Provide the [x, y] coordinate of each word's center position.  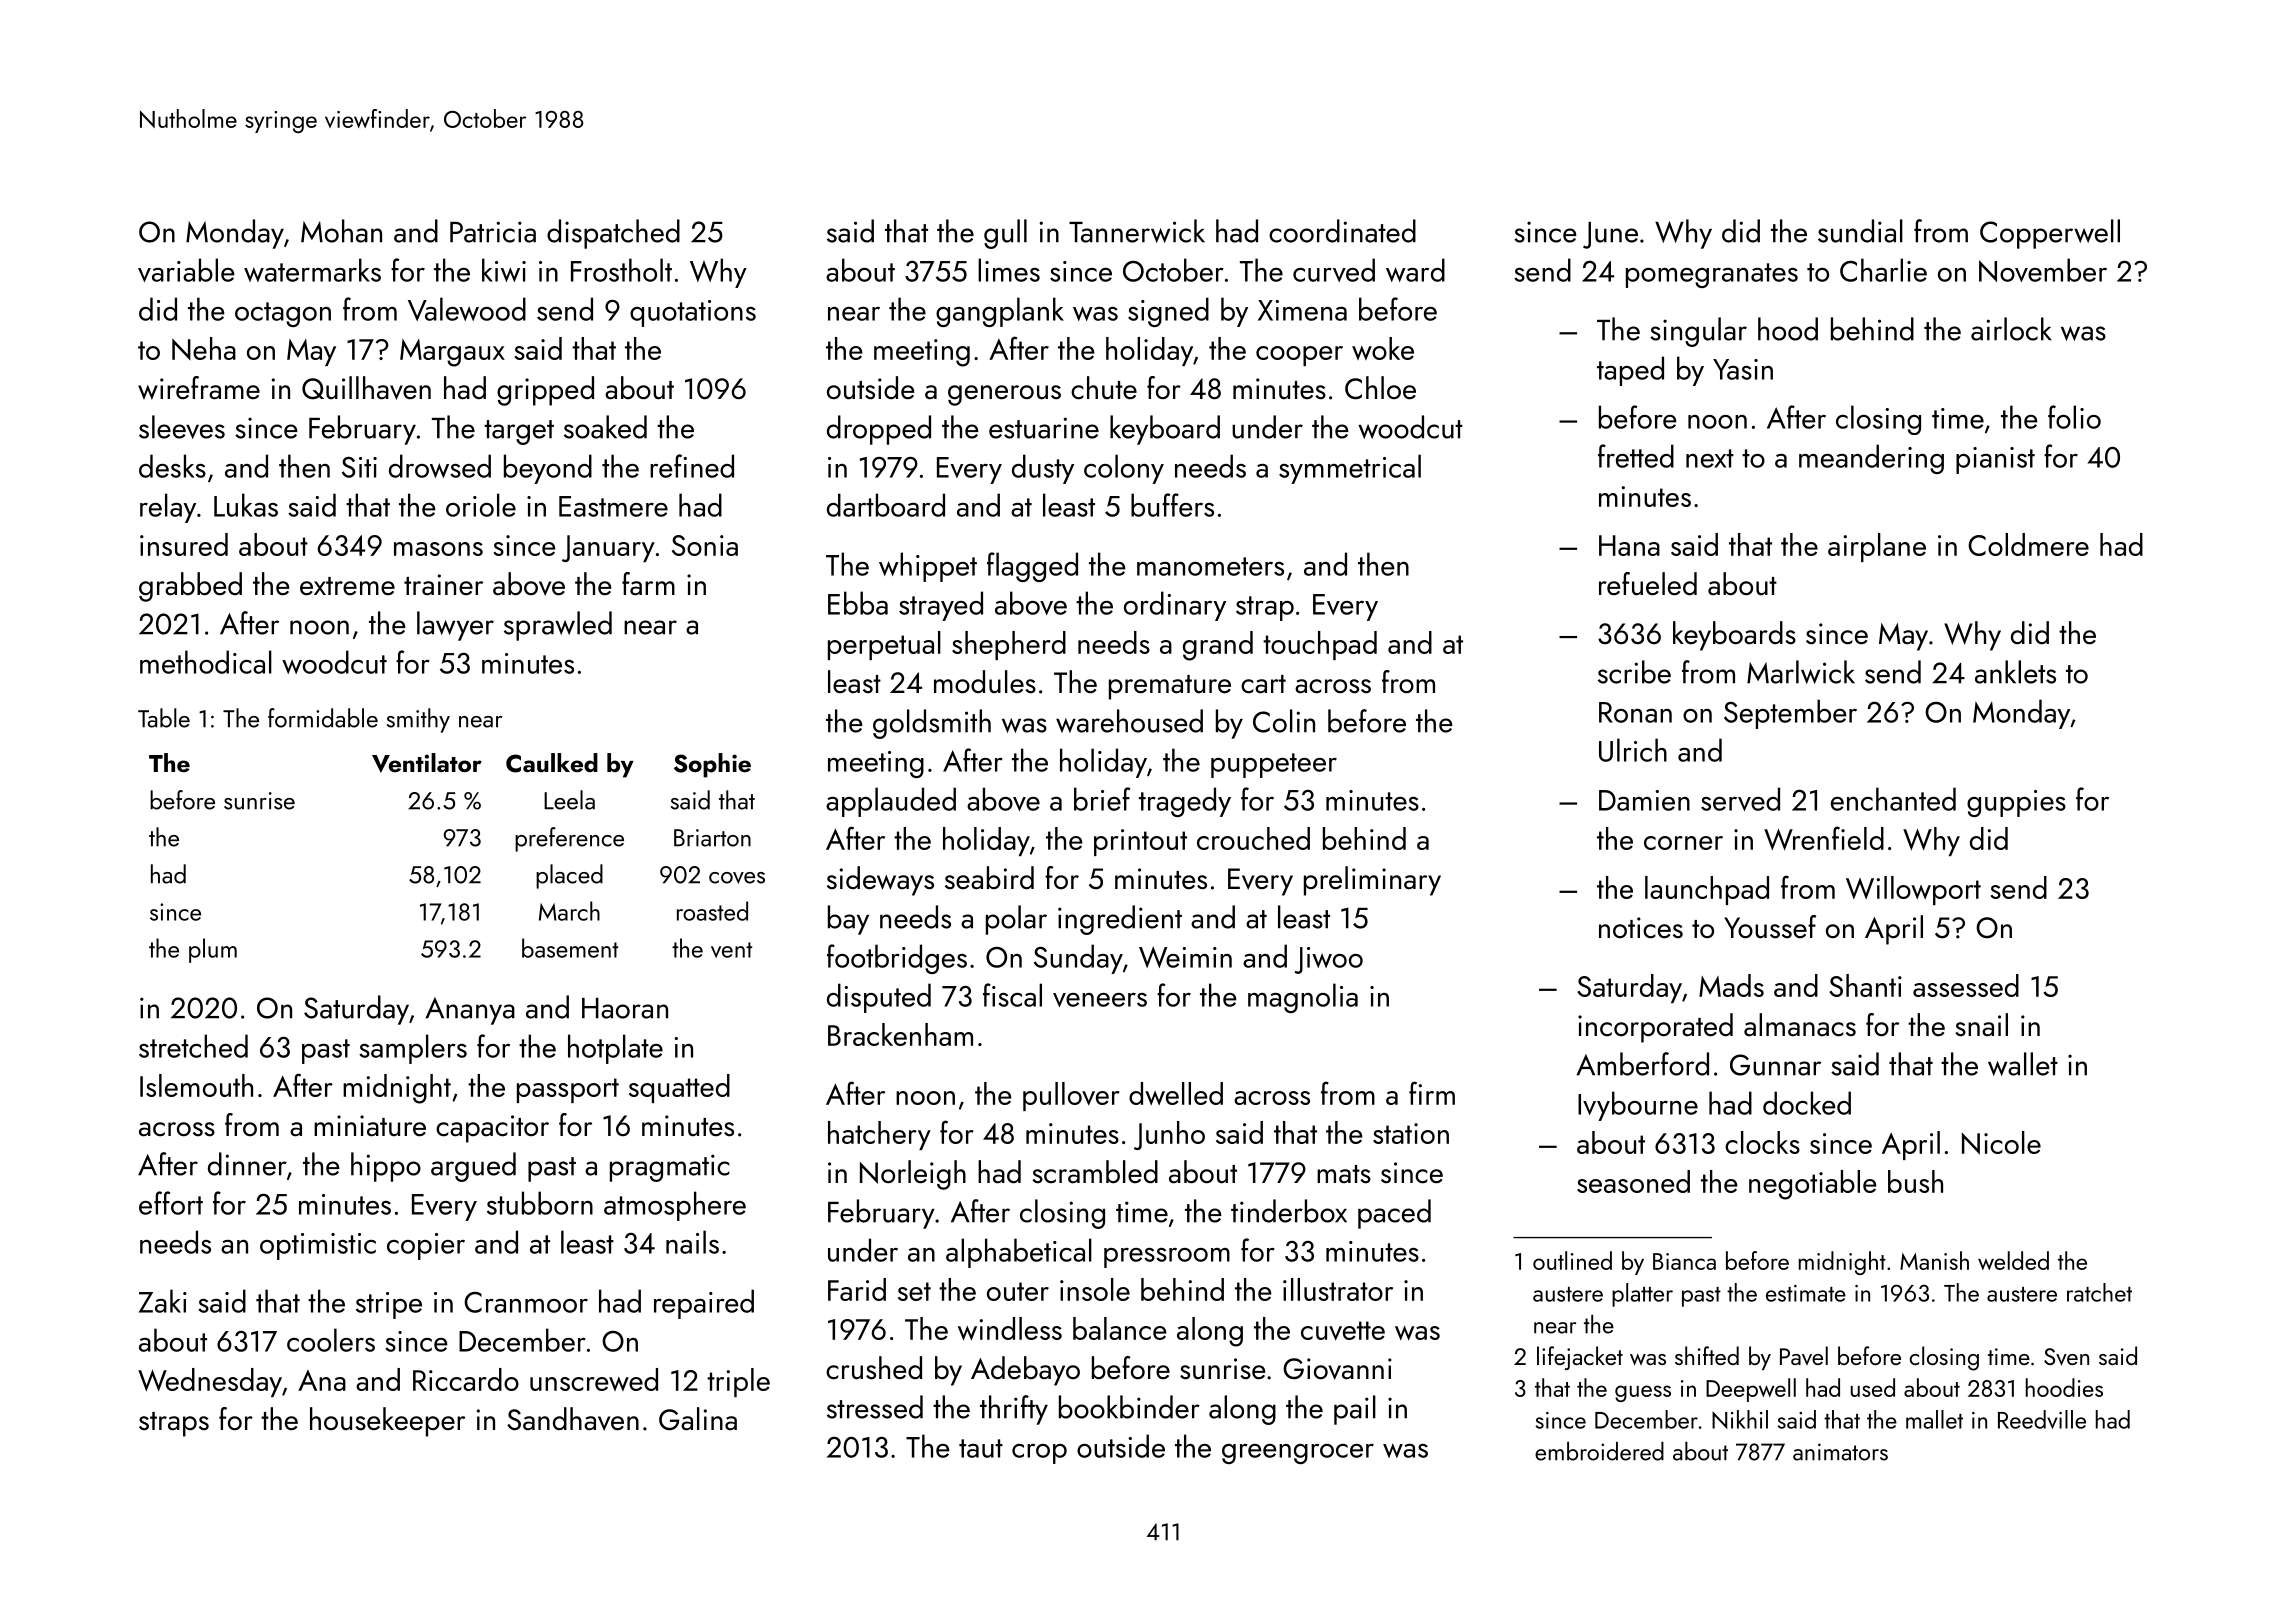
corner [1683, 843]
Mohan [341, 231]
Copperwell [2050, 234]
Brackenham [900, 1034]
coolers [331, 1340]
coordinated [1342, 231]
